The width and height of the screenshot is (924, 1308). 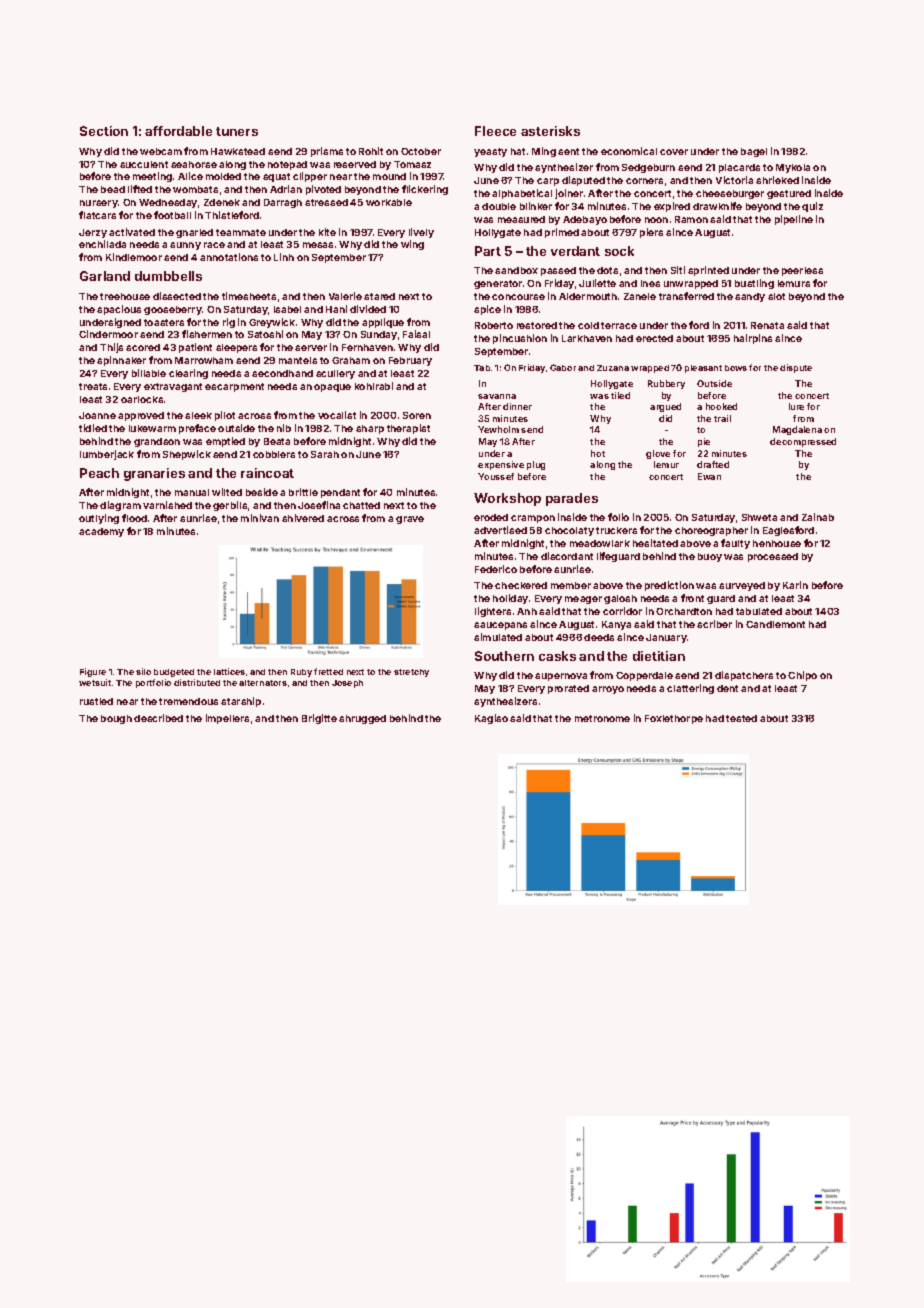 What do you see at coordinates (495, 131) in the screenshot?
I see `Fleece` at bounding box center [495, 131].
